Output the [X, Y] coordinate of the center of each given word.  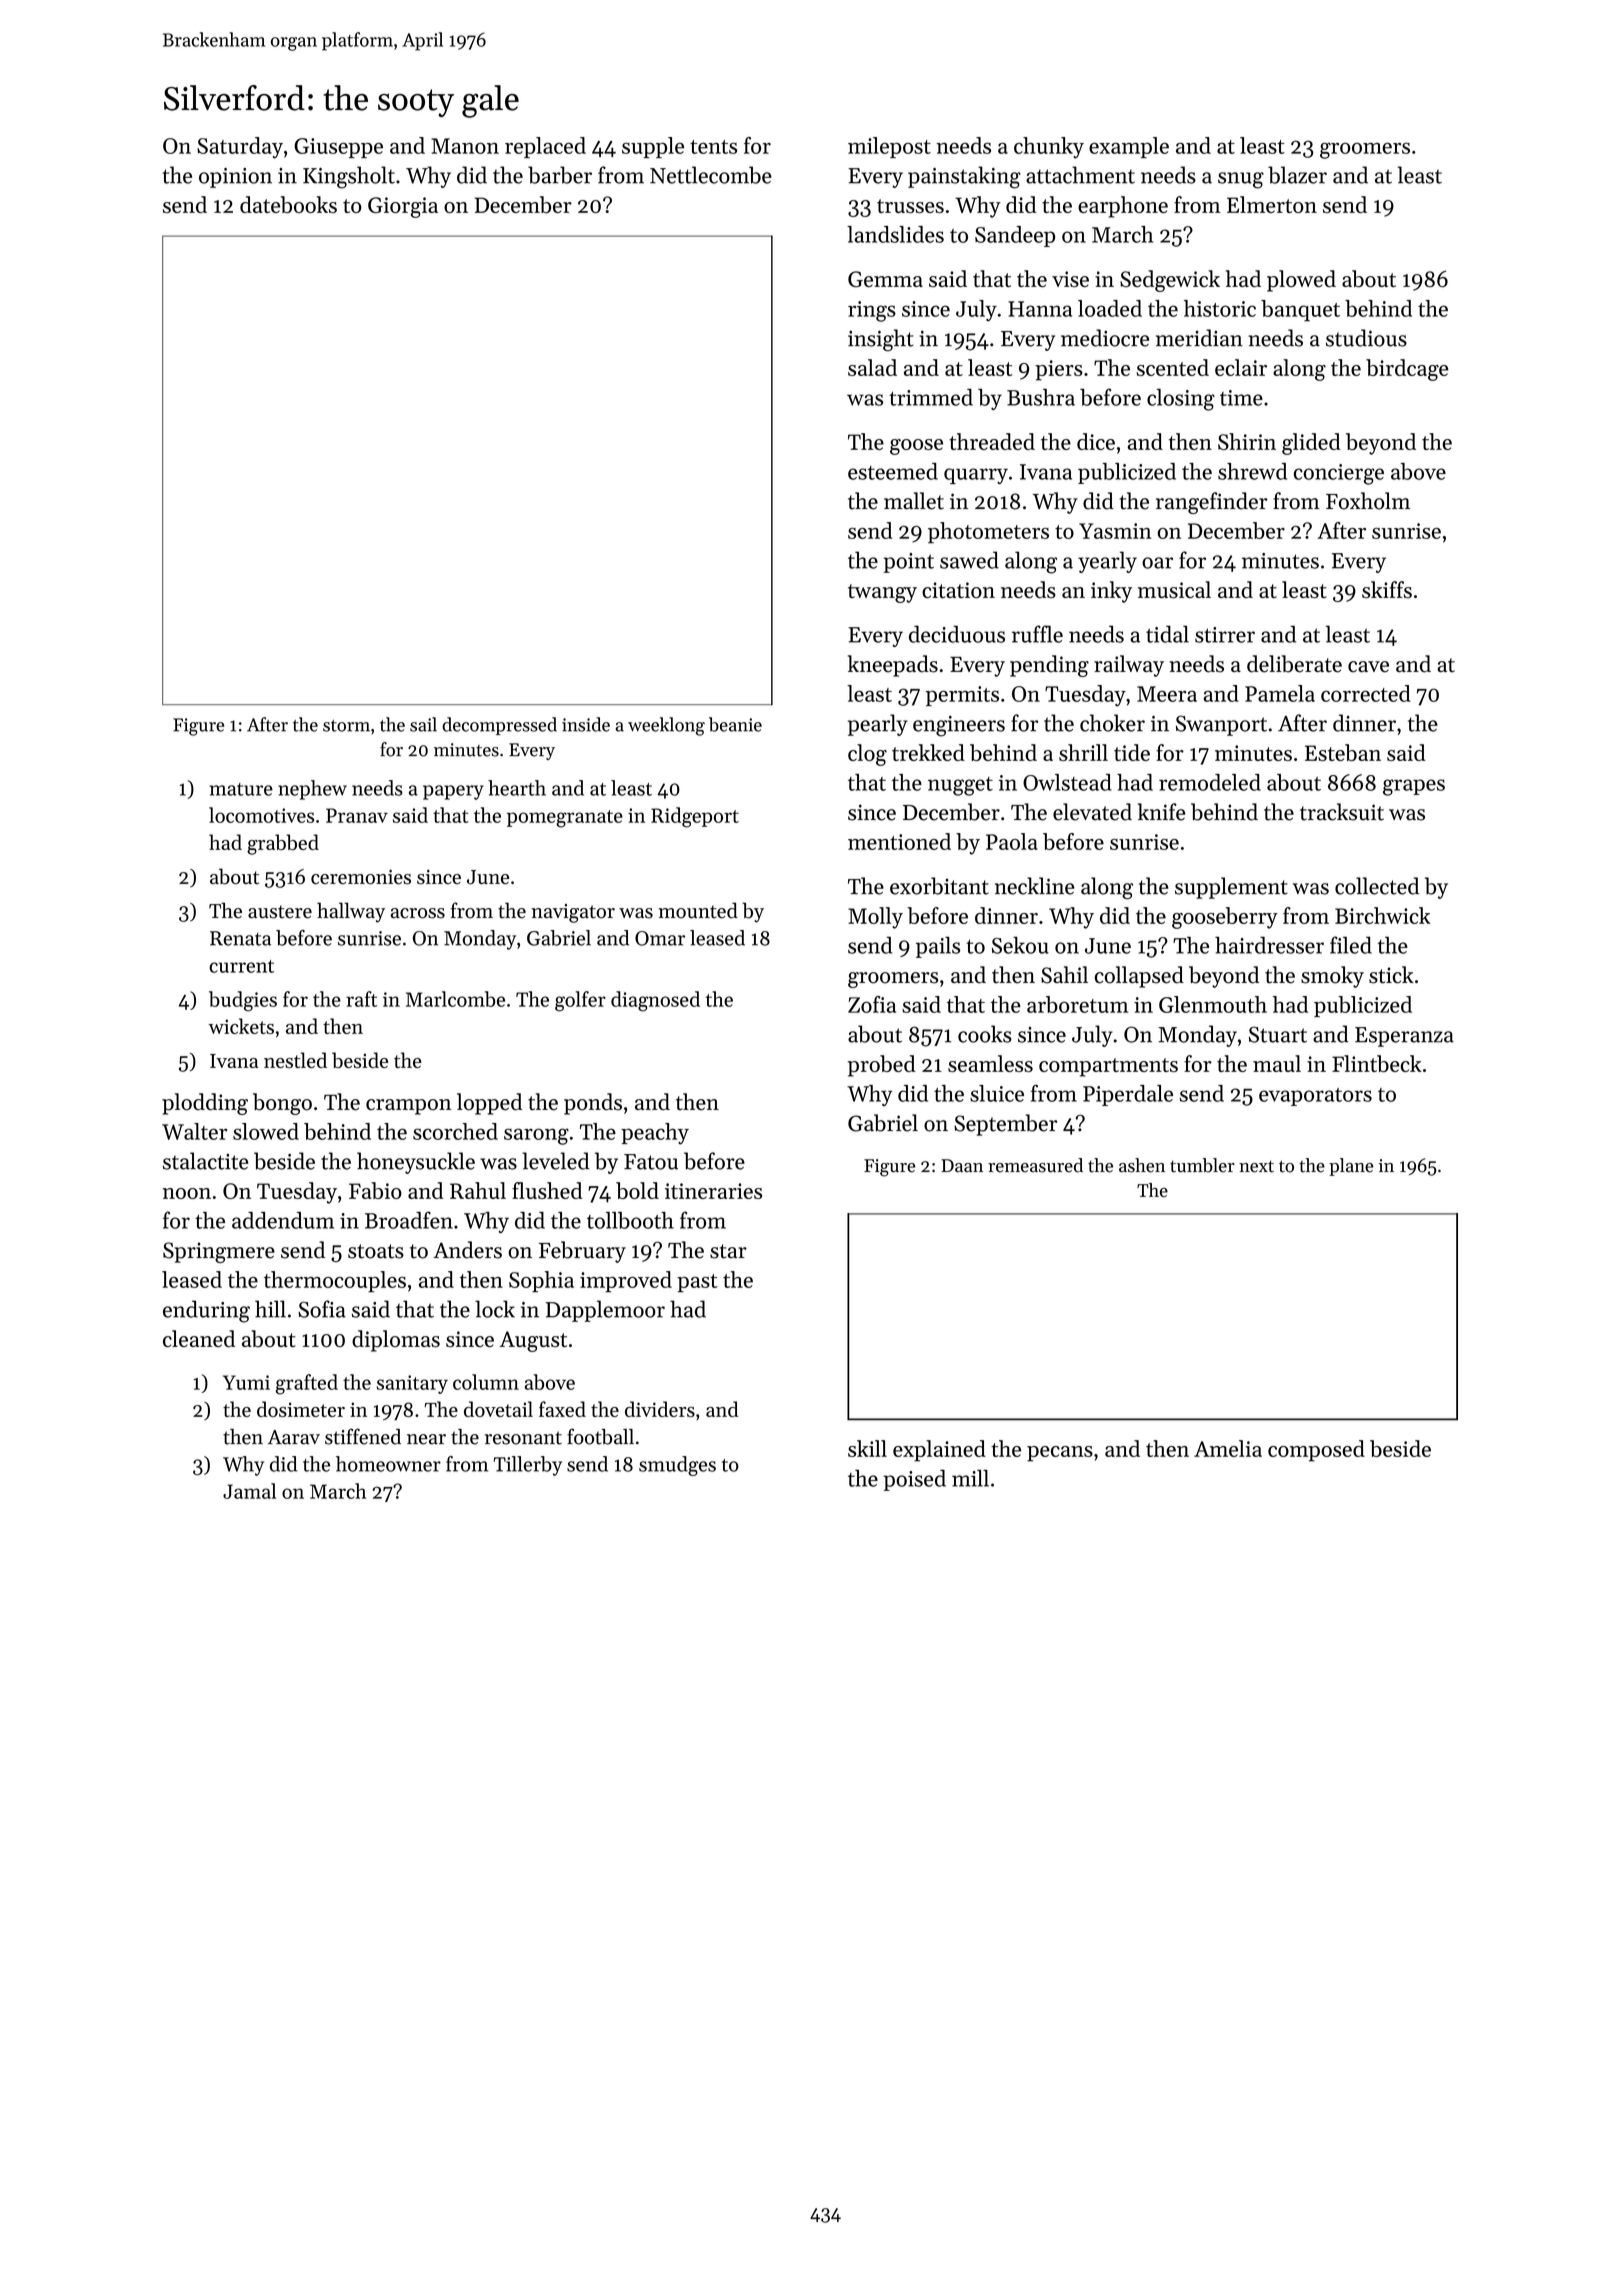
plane [1351, 1167]
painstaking [964, 177]
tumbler [1202, 1165]
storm [346, 726]
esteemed [893, 471]
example [1129, 147]
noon [187, 1193]
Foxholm [1368, 501]
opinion [235, 178]
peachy [655, 1134]
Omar [660, 938]
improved [626, 1282]
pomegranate [565, 819]
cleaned [199, 1338]
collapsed [1139, 977]
